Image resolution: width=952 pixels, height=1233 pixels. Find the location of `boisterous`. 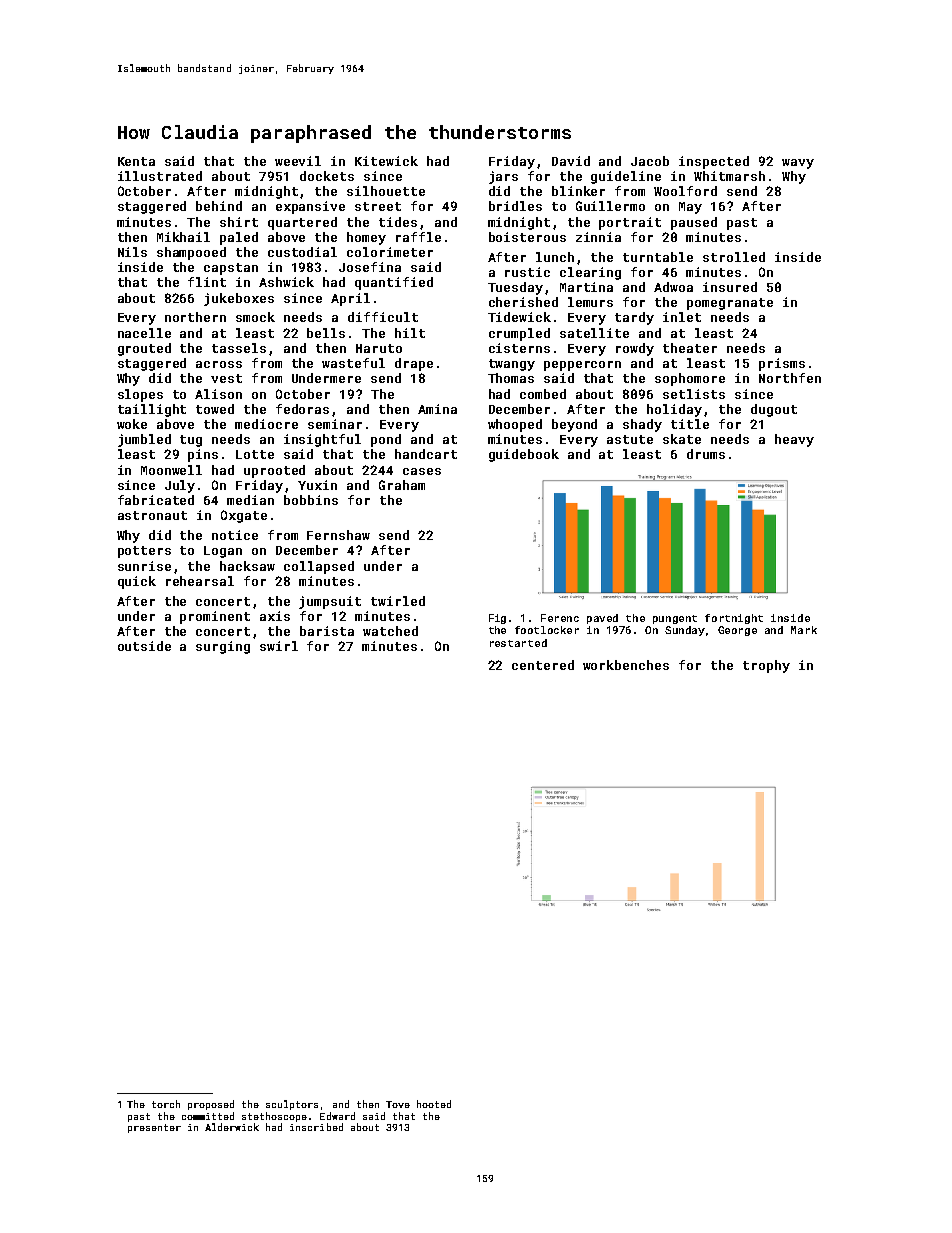

boisterous is located at coordinates (527, 237).
